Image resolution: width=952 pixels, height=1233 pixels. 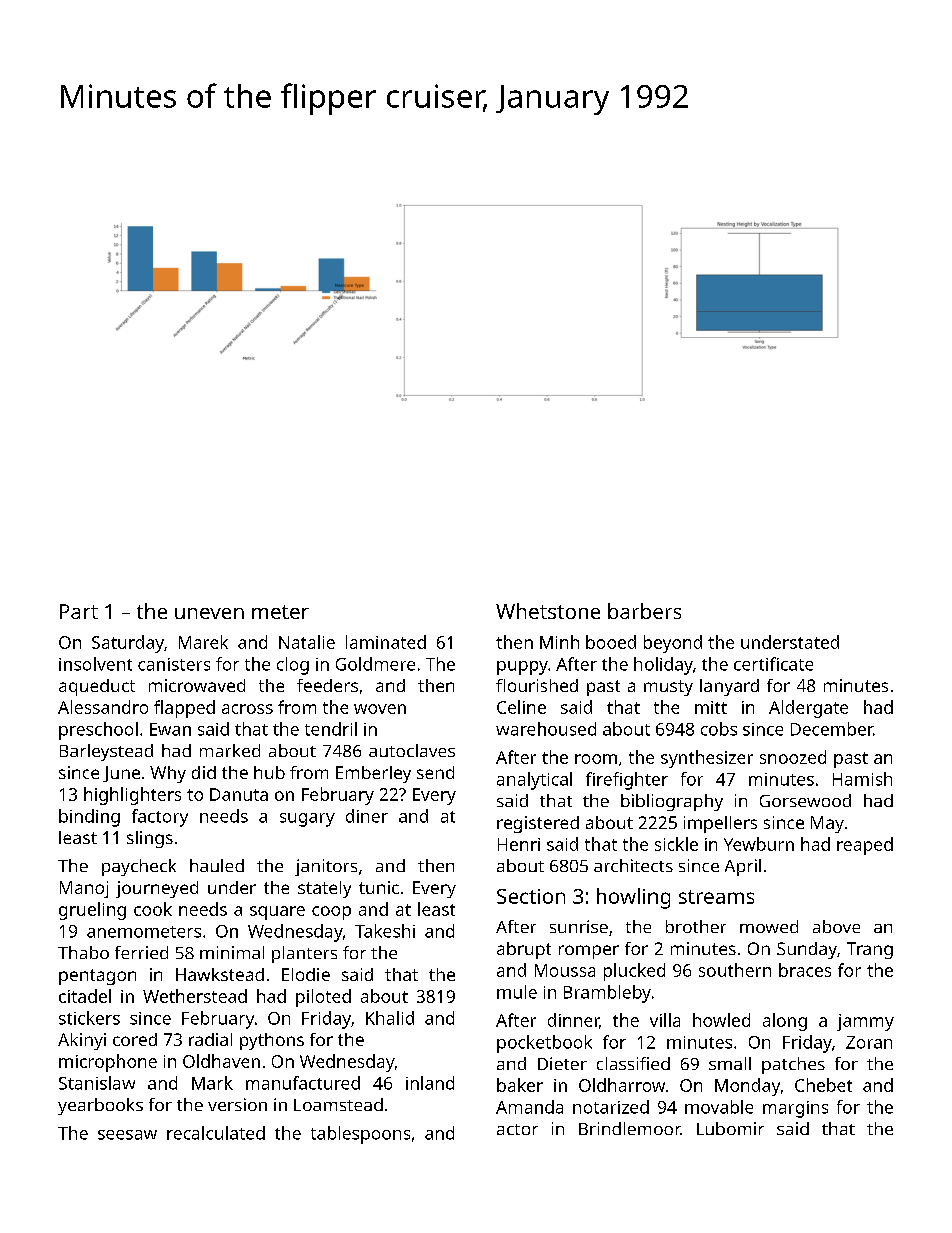 What do you see at coordinates (293, 666) in the page?
I see `clog` at bounding box center [293, 666].
